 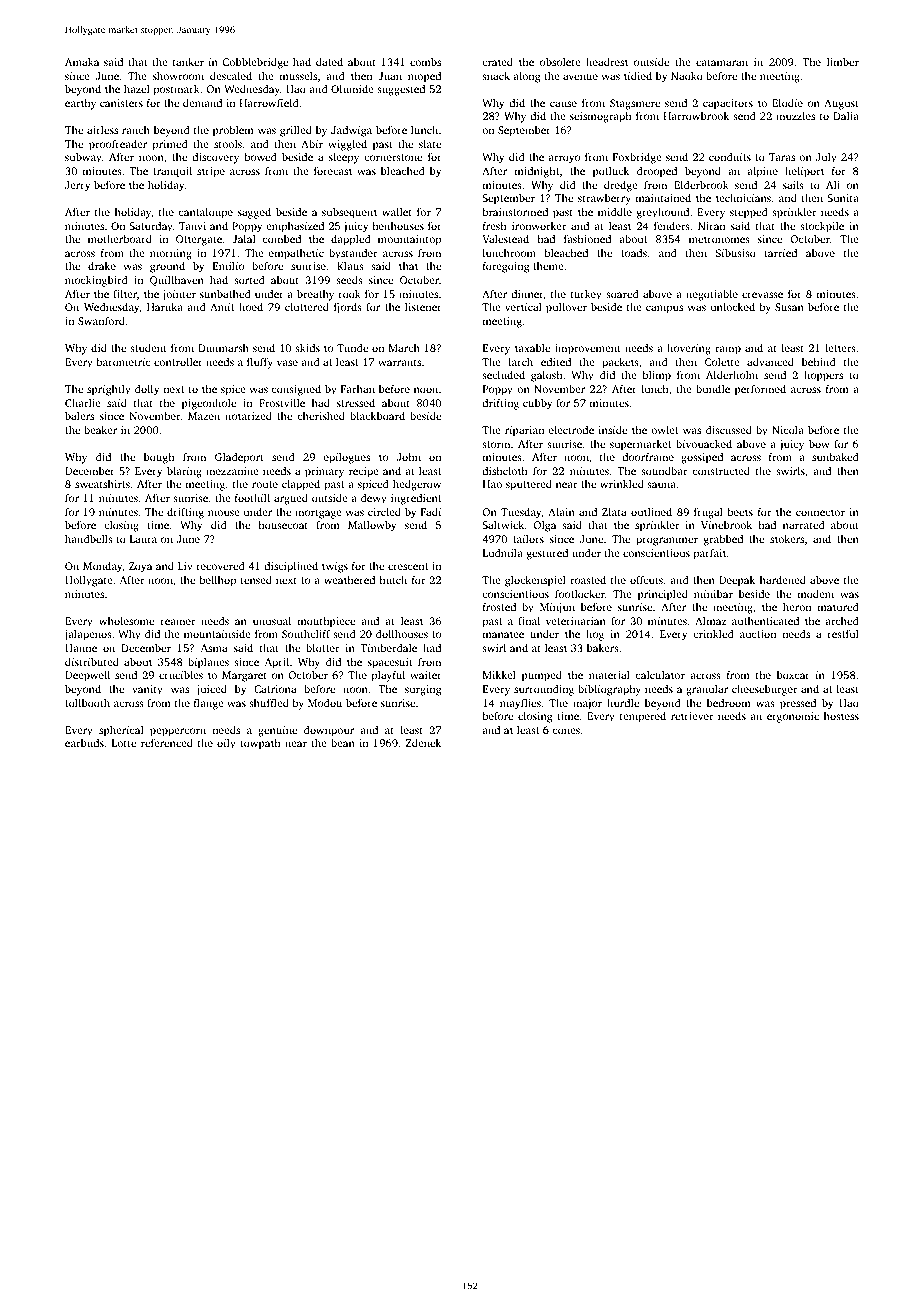 I want to click on Charlie, so click(x=83, y=403).
